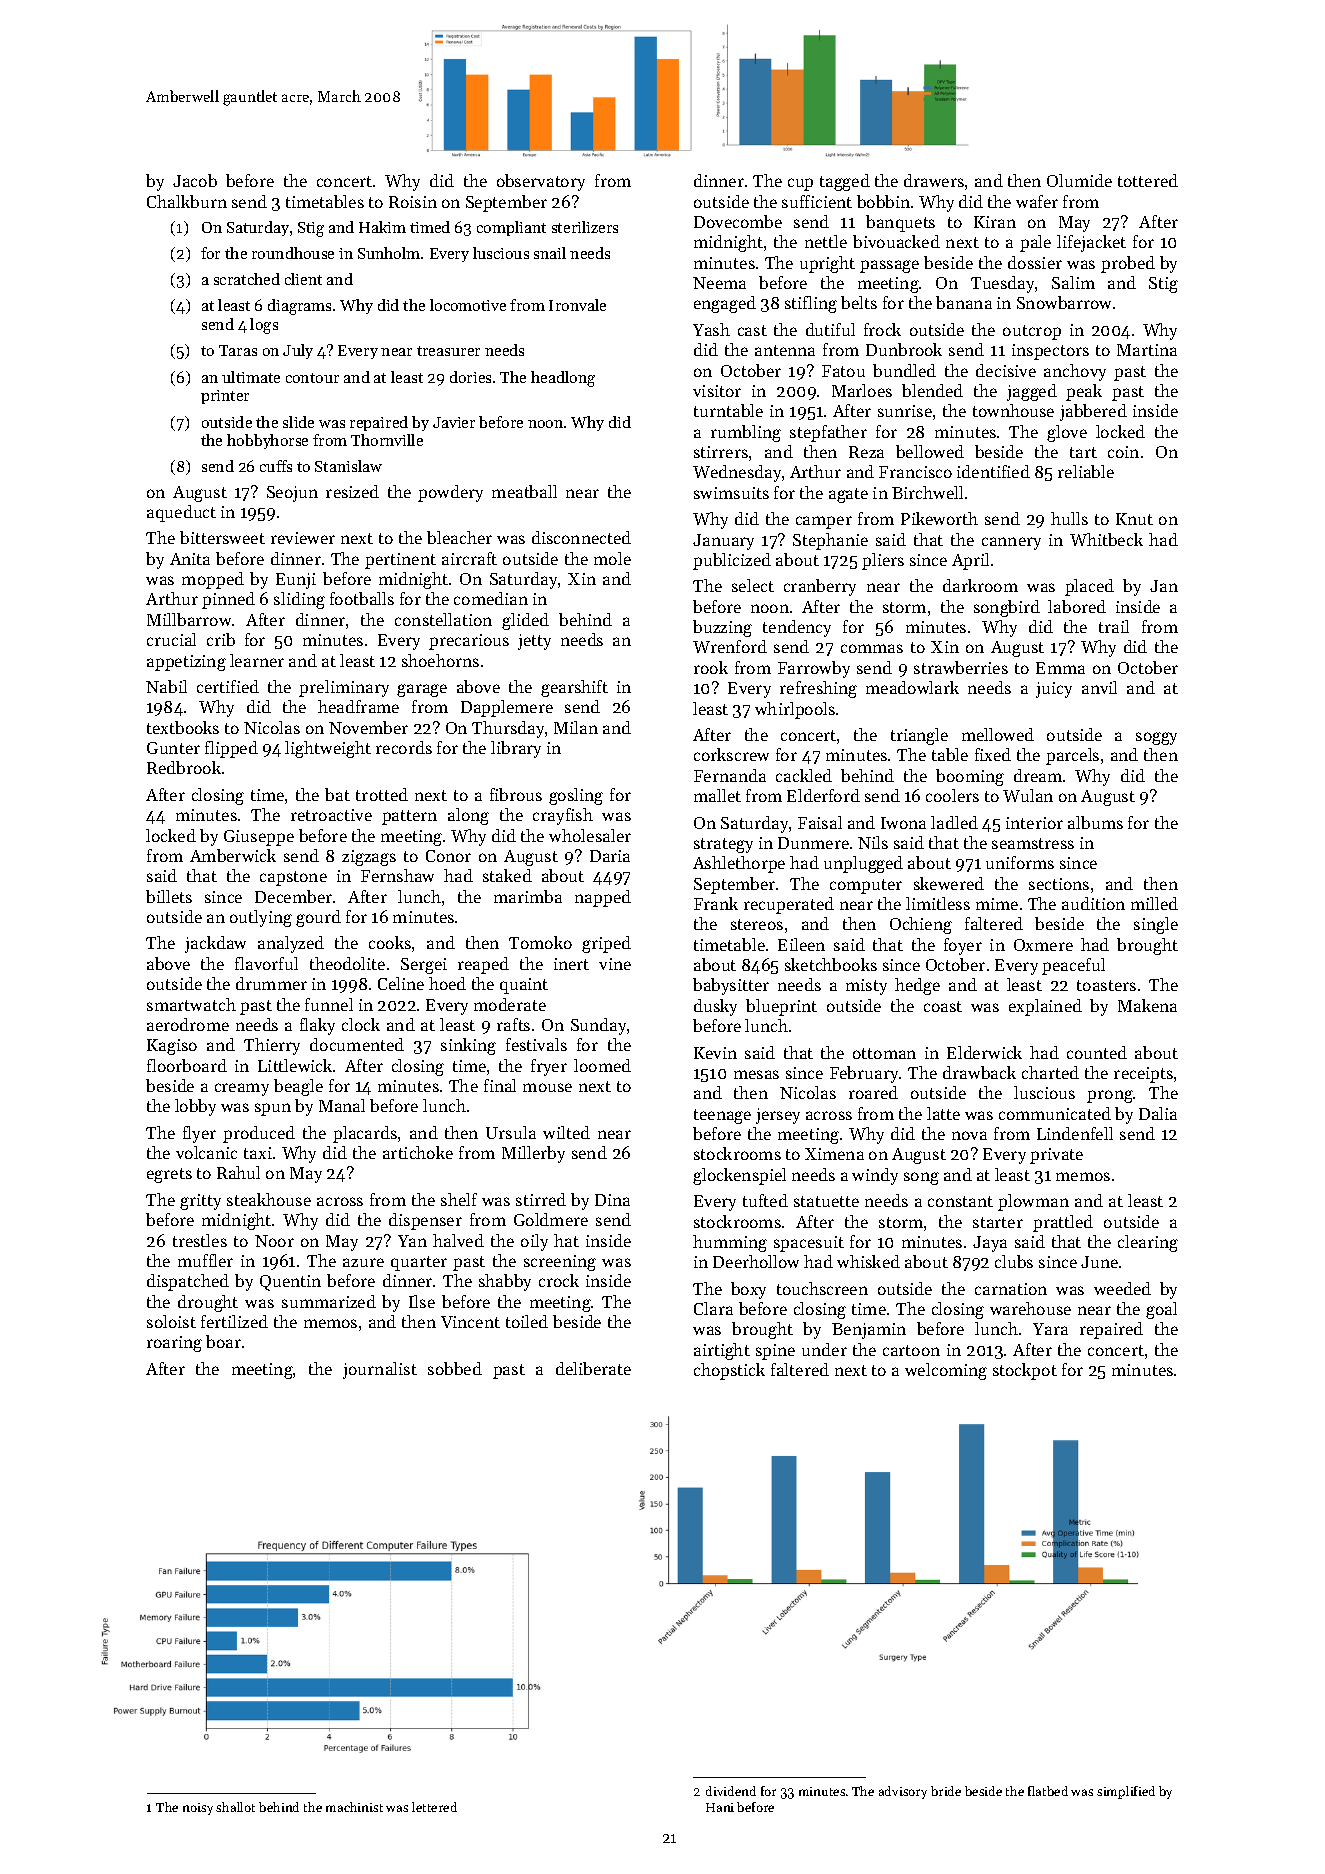  What do you see at coordinates (448, 351) in the page?
I see `treasurer` at bounding box center [448, 351].
